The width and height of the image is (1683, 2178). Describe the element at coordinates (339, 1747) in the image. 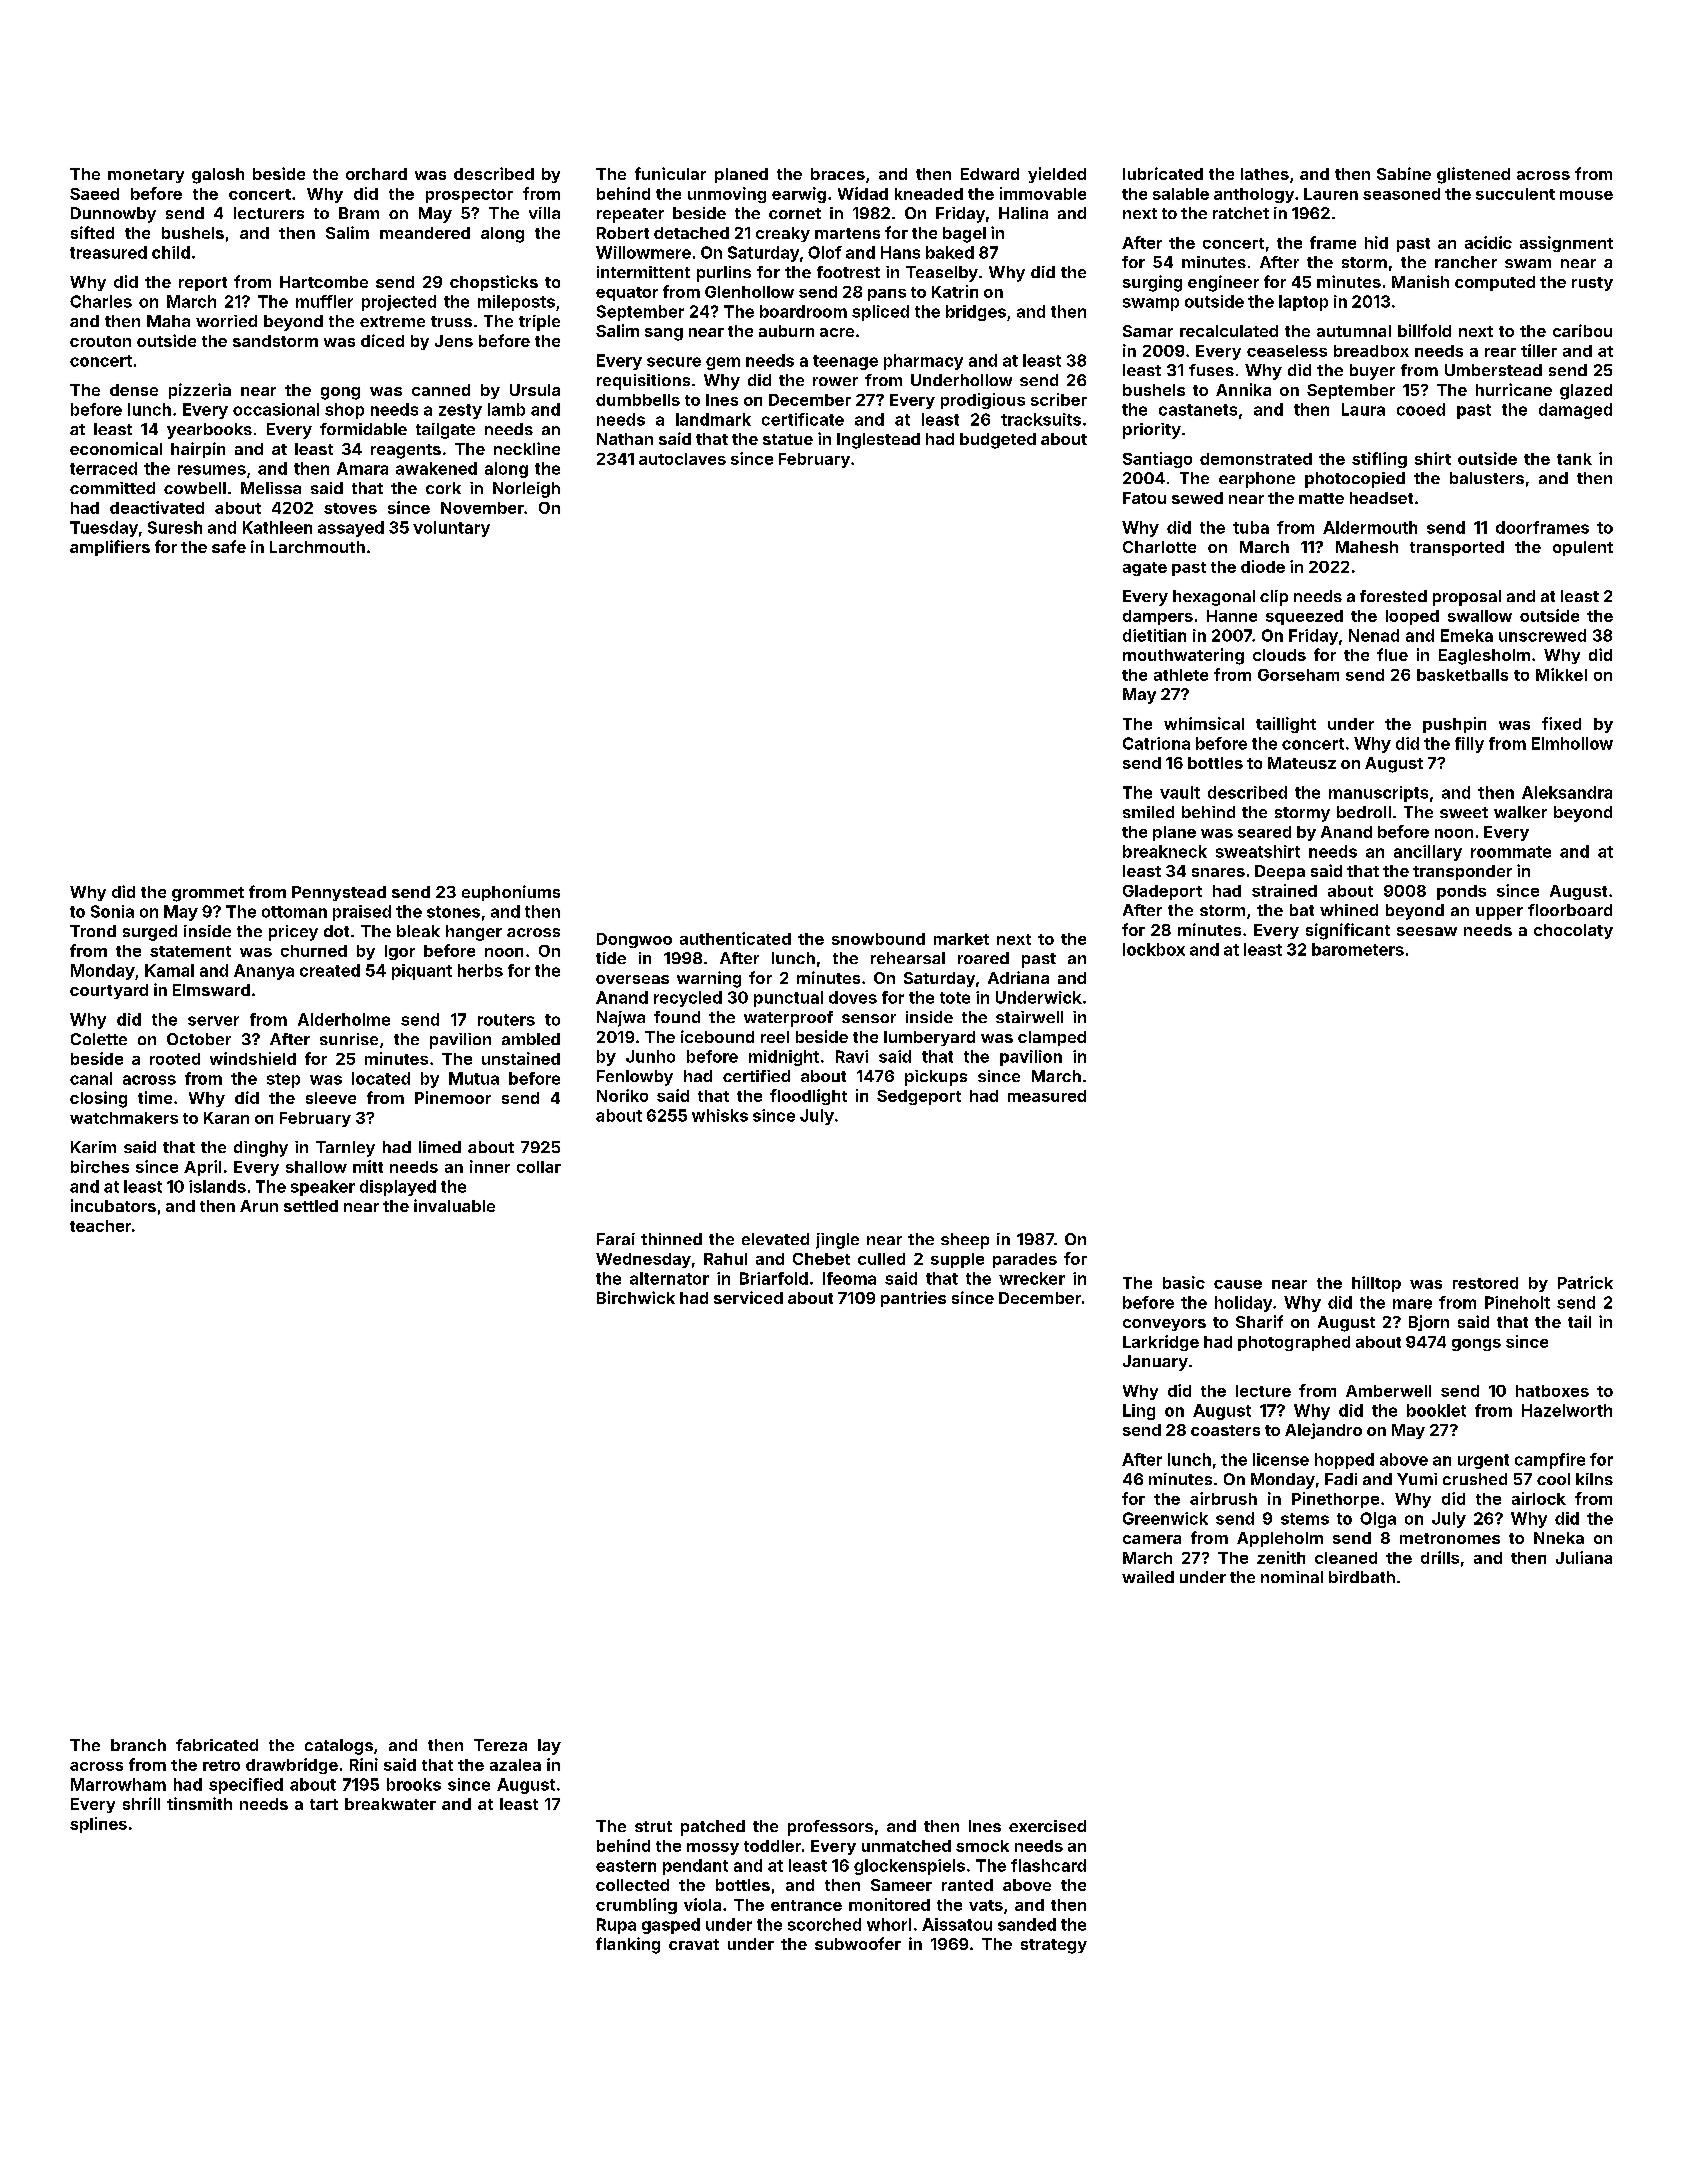

I see `catalogs` at that location.
